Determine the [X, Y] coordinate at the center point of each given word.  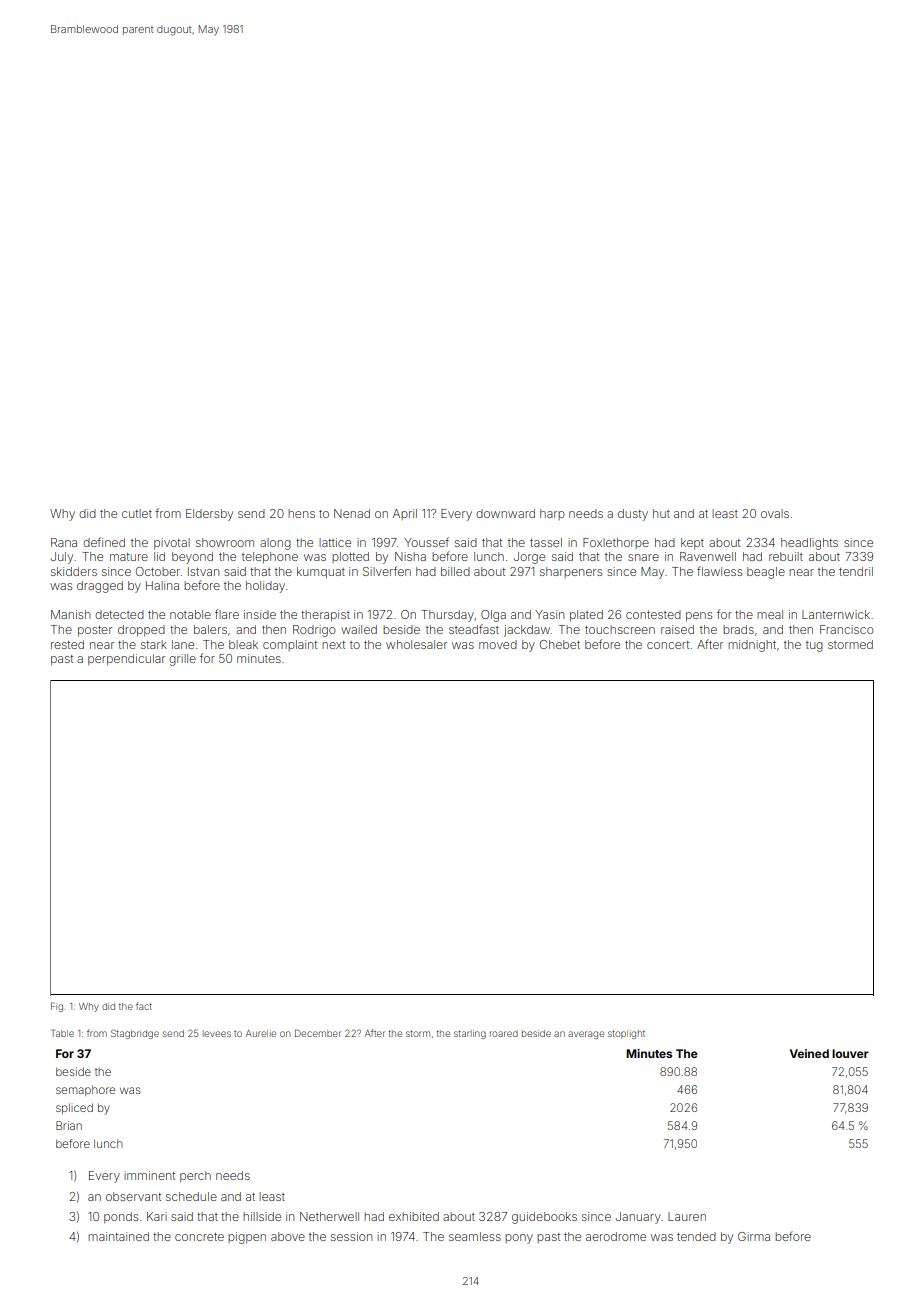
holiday [265, 587]
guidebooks [544, 1218]
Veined [809, 1053]
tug [814, 646]
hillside [262, 1216]
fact [144, 1006]
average [586, 1035]
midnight [752, 646]
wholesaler [416, 644]
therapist [325, 616]
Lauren [687, 1216]
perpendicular [126, 660]
